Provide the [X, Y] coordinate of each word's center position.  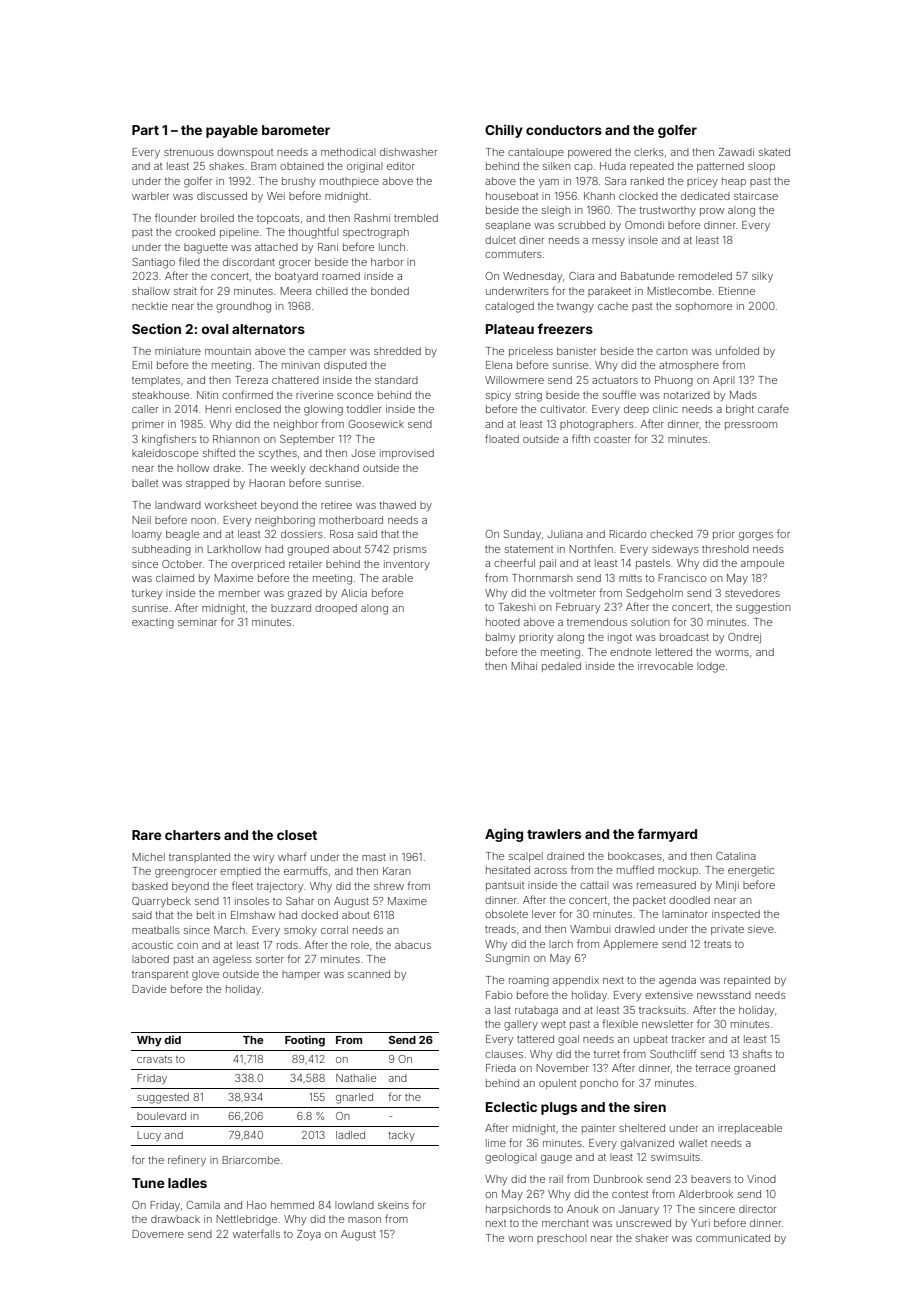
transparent [160, 975]
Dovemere [158, 1234]
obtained [302, 166]
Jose [363, 453]
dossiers [302, 534]
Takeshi [516, 607]
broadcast [684, 637]
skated [774, 152]
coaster [612, 439]
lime [496, 1143]
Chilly [504, 131]
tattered [535, 1039]
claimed [175, 578]
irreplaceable [750, 1129]
